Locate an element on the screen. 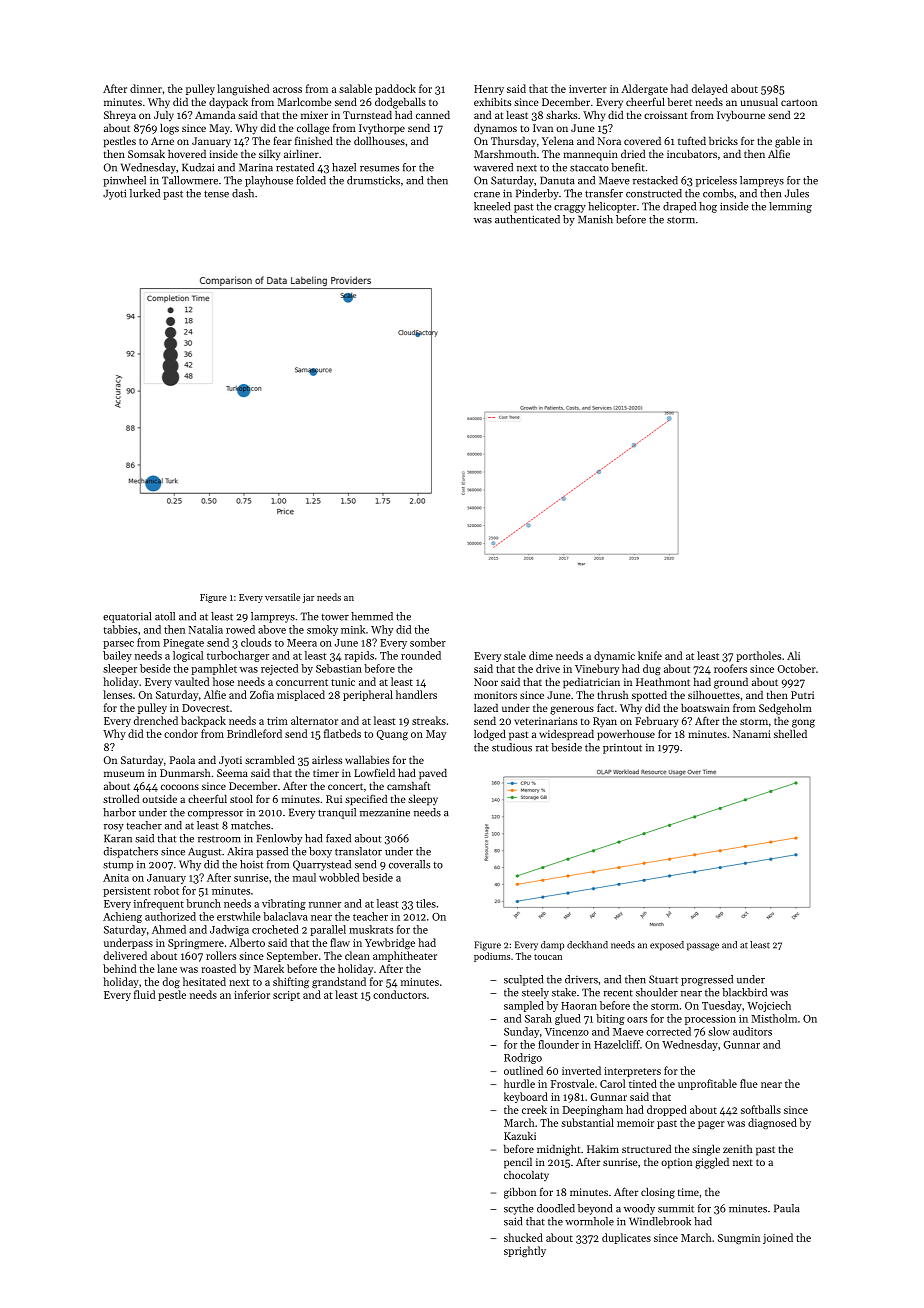 This screenshot has width=924, height=1308. scythe is located at coordinates (519, 1209).
